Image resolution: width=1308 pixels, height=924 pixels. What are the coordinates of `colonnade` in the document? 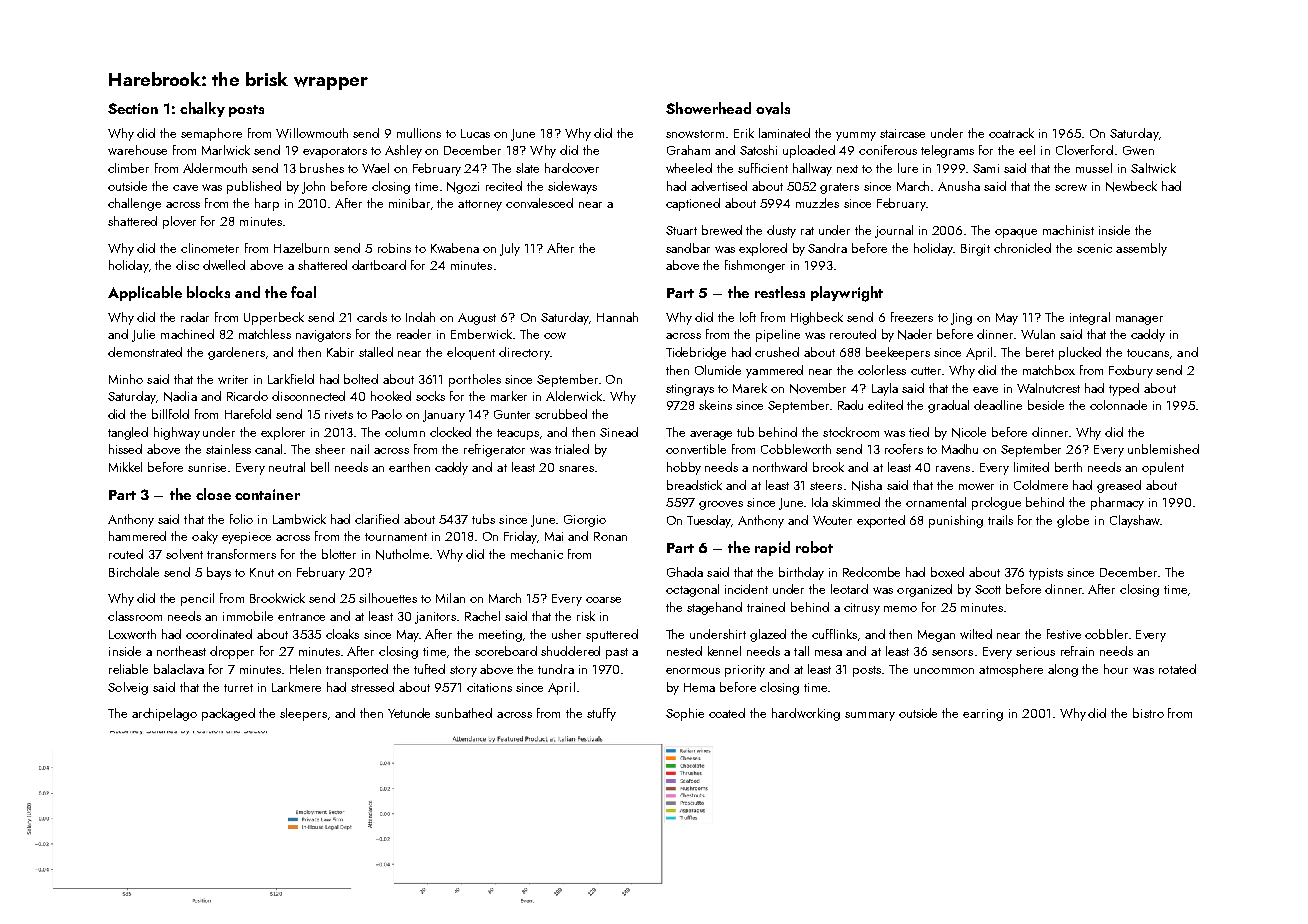 It's located at (1118, 405).
